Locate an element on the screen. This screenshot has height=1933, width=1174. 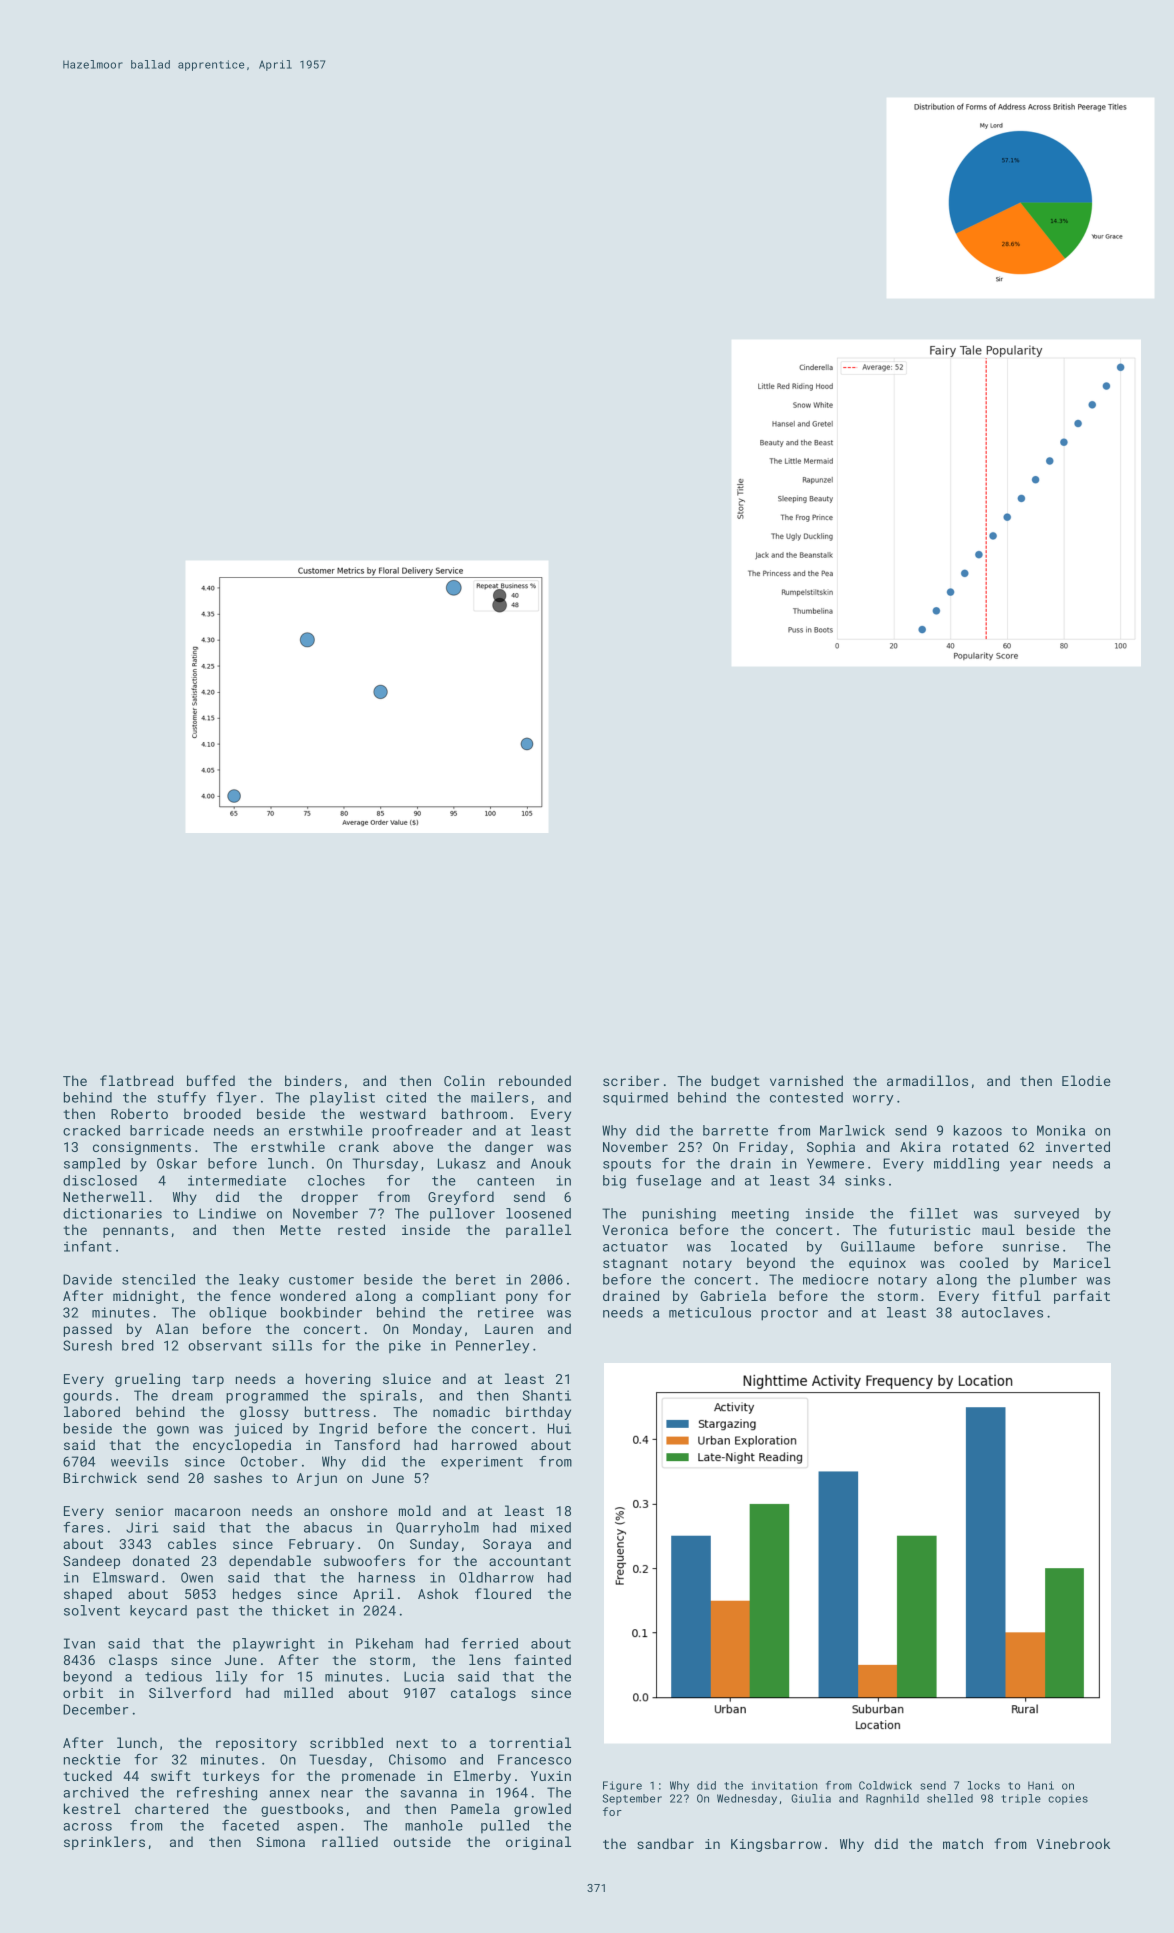
mixed is located at coordinates (551, 1527).
